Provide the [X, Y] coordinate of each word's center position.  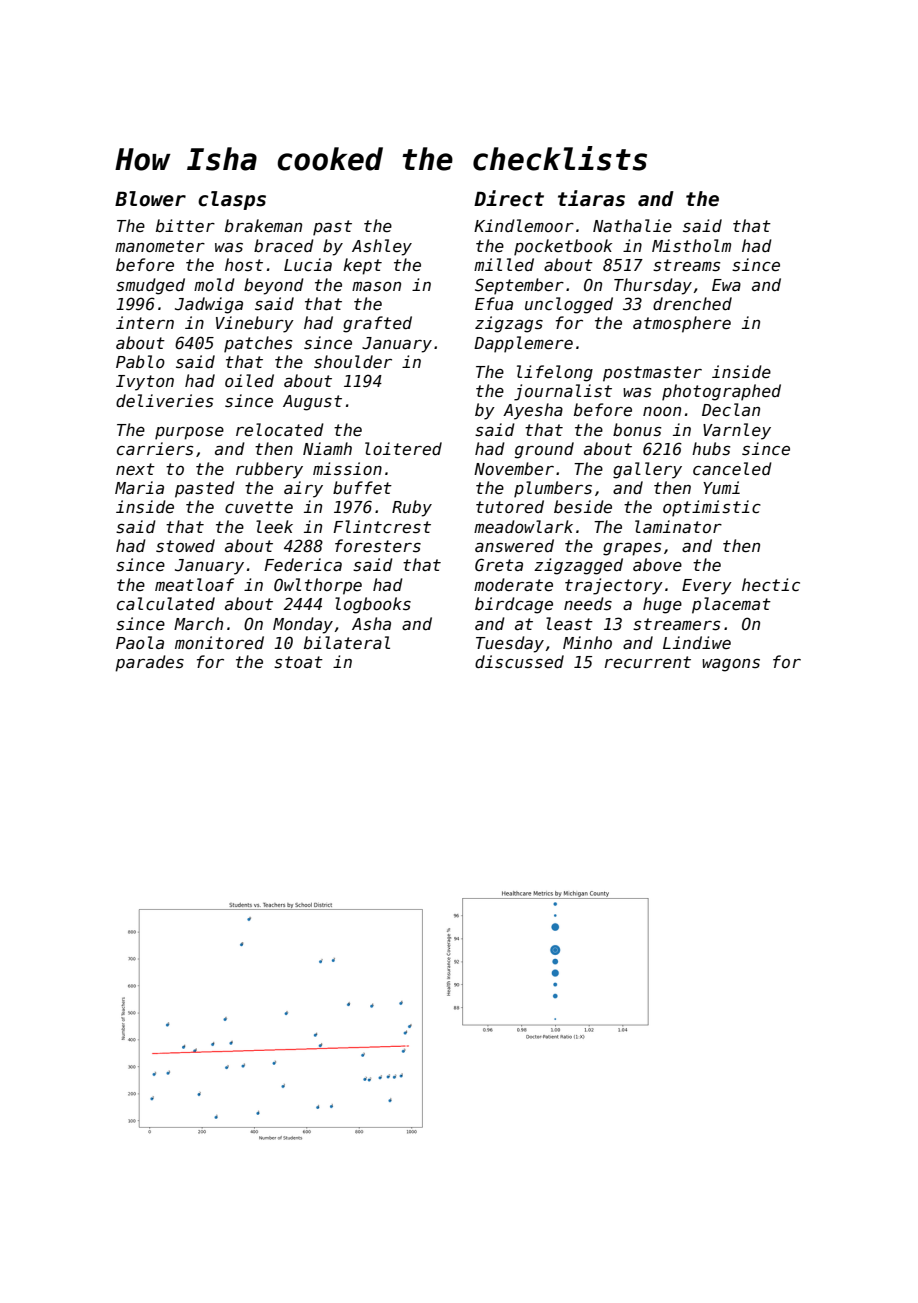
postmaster [652, 374]
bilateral [347, 642]
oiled [249, 380]
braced [284, 245]
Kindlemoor [524, 225]
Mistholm [691, 245]
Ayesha [533, 411]
